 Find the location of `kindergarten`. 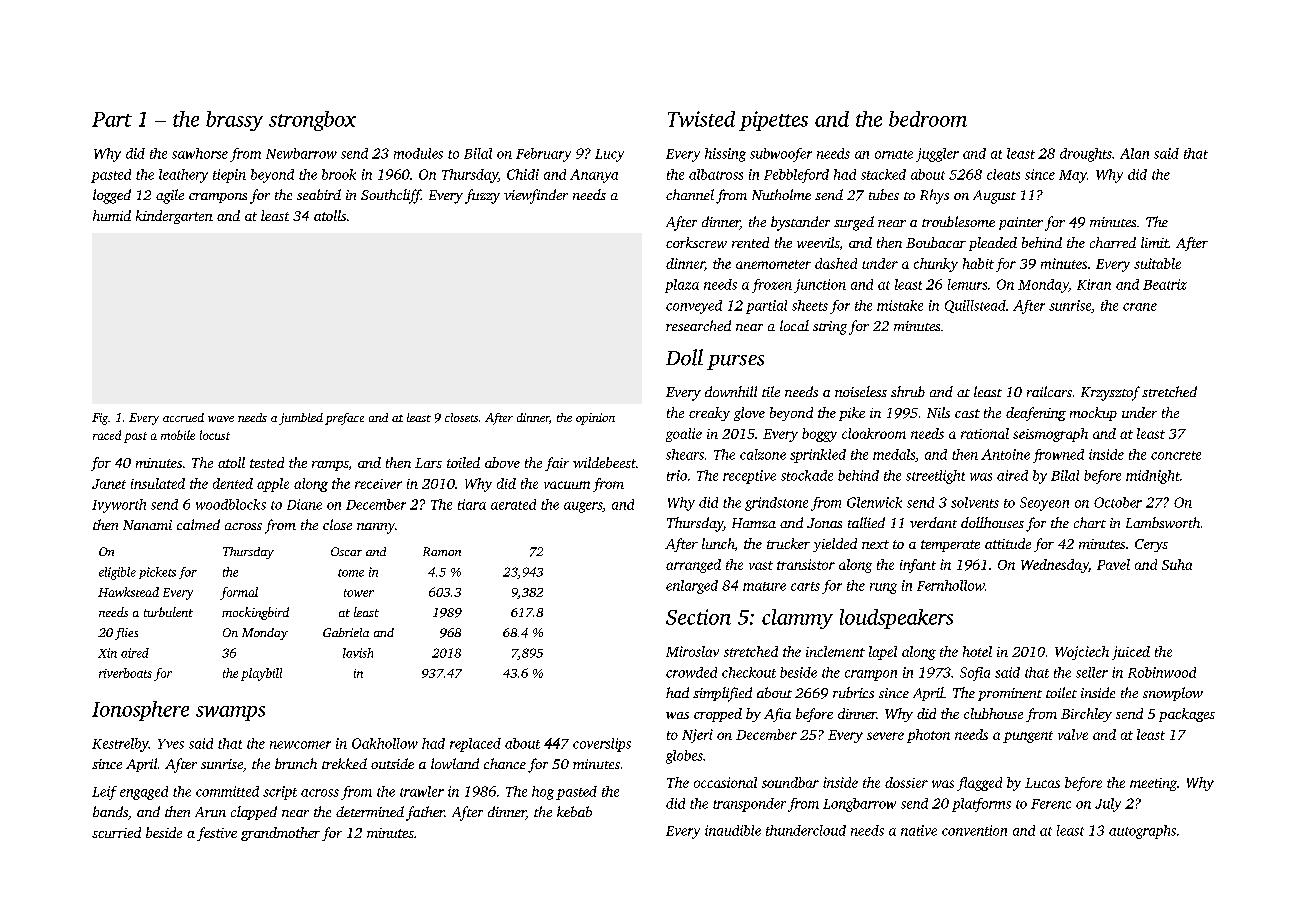

kindergarten is located at coordinates (174, 217).
